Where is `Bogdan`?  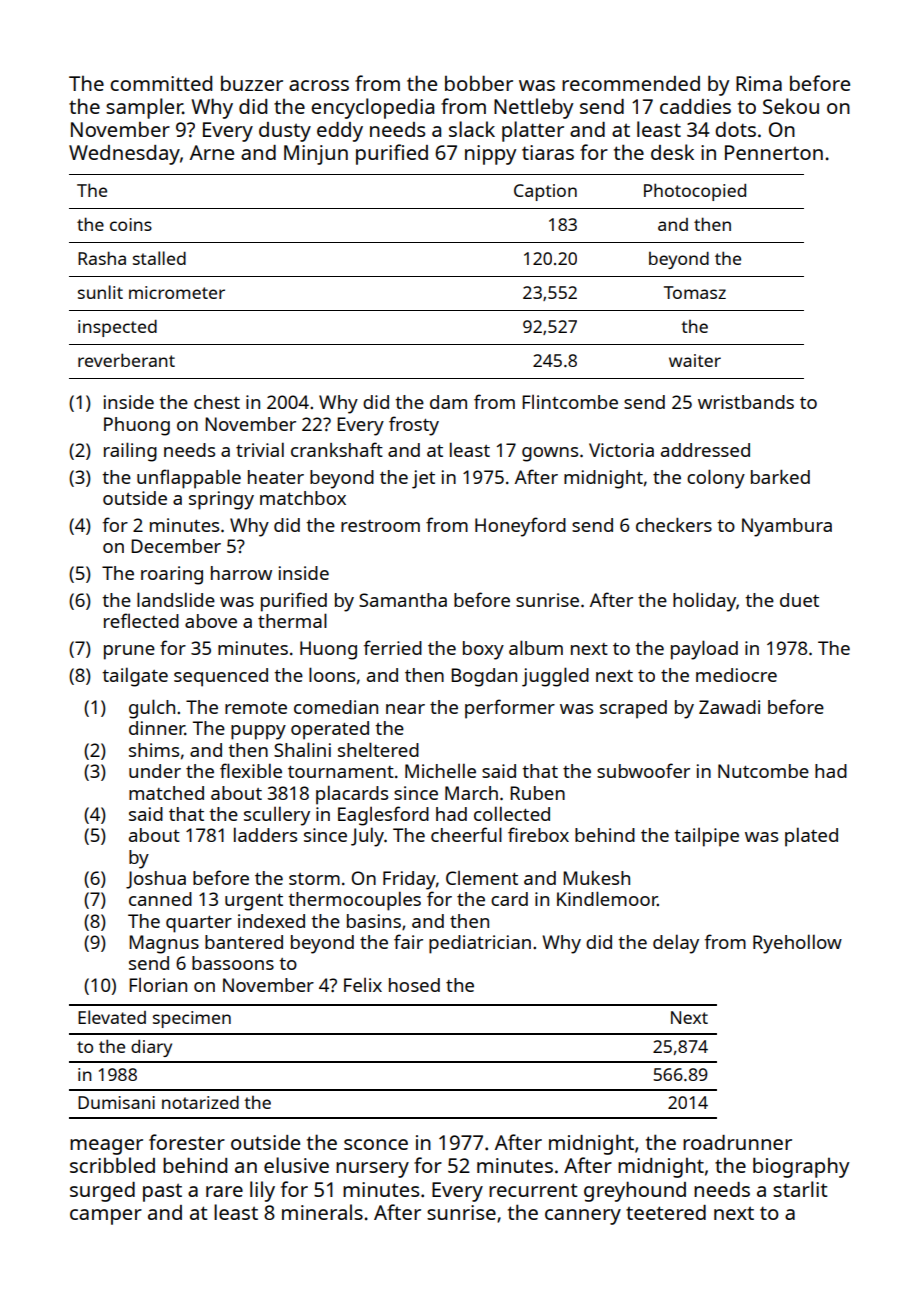
Bogdan is located at coordinates (484, 677).
